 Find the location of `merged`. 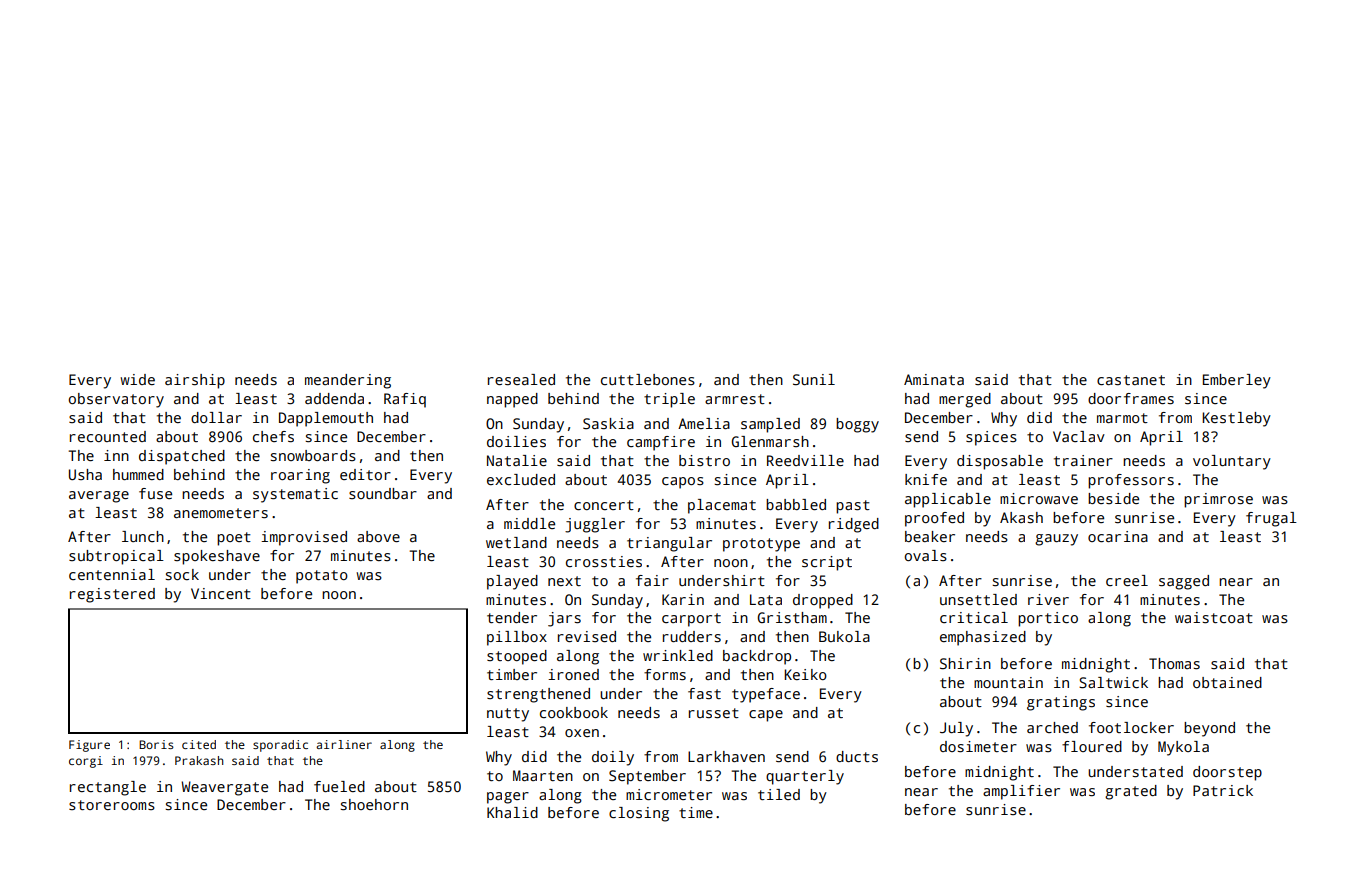

merged is located at coordinates (965, 400).
